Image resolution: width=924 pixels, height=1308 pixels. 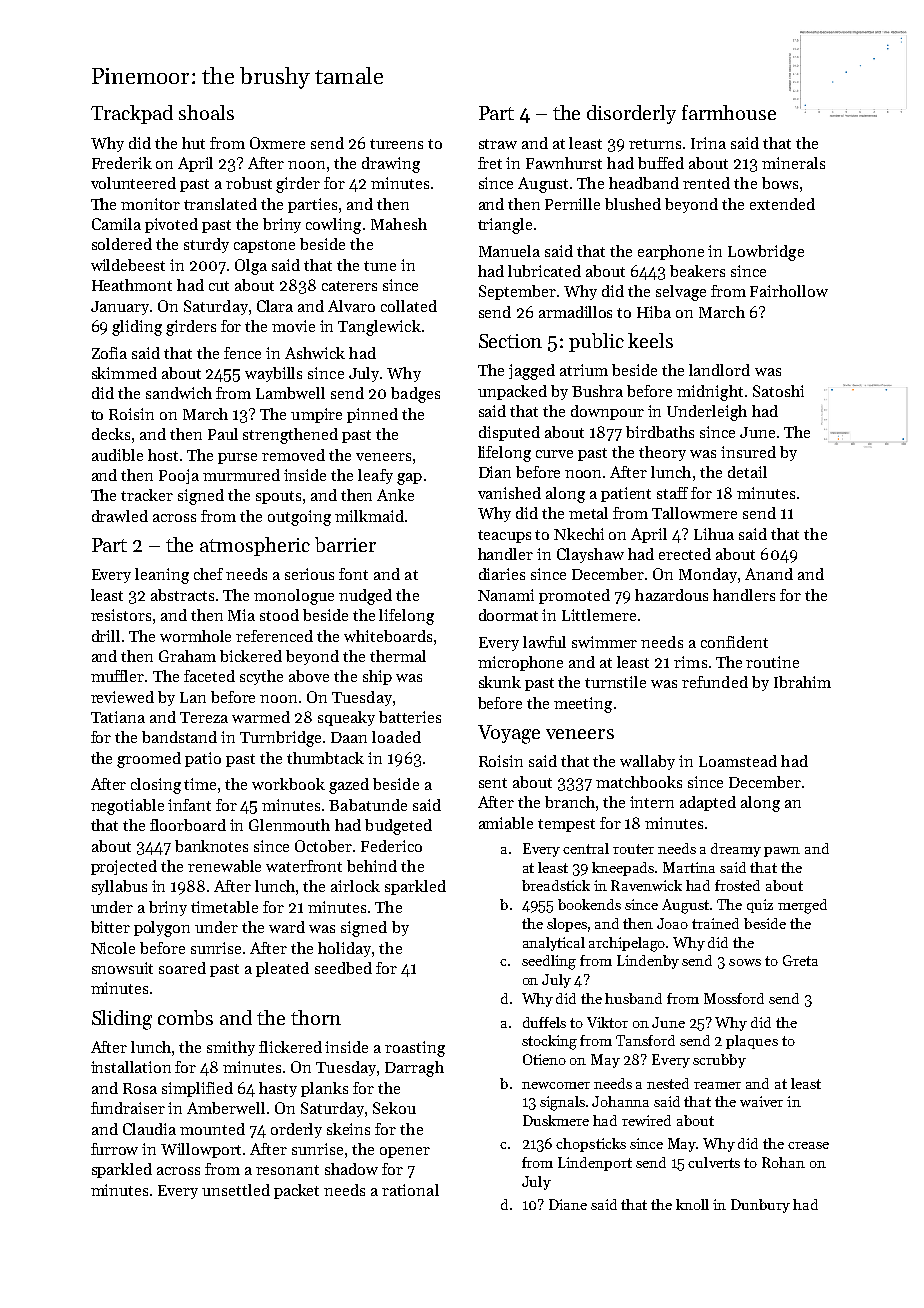 I want to click on waiver, so click(x=761, y=1101).
